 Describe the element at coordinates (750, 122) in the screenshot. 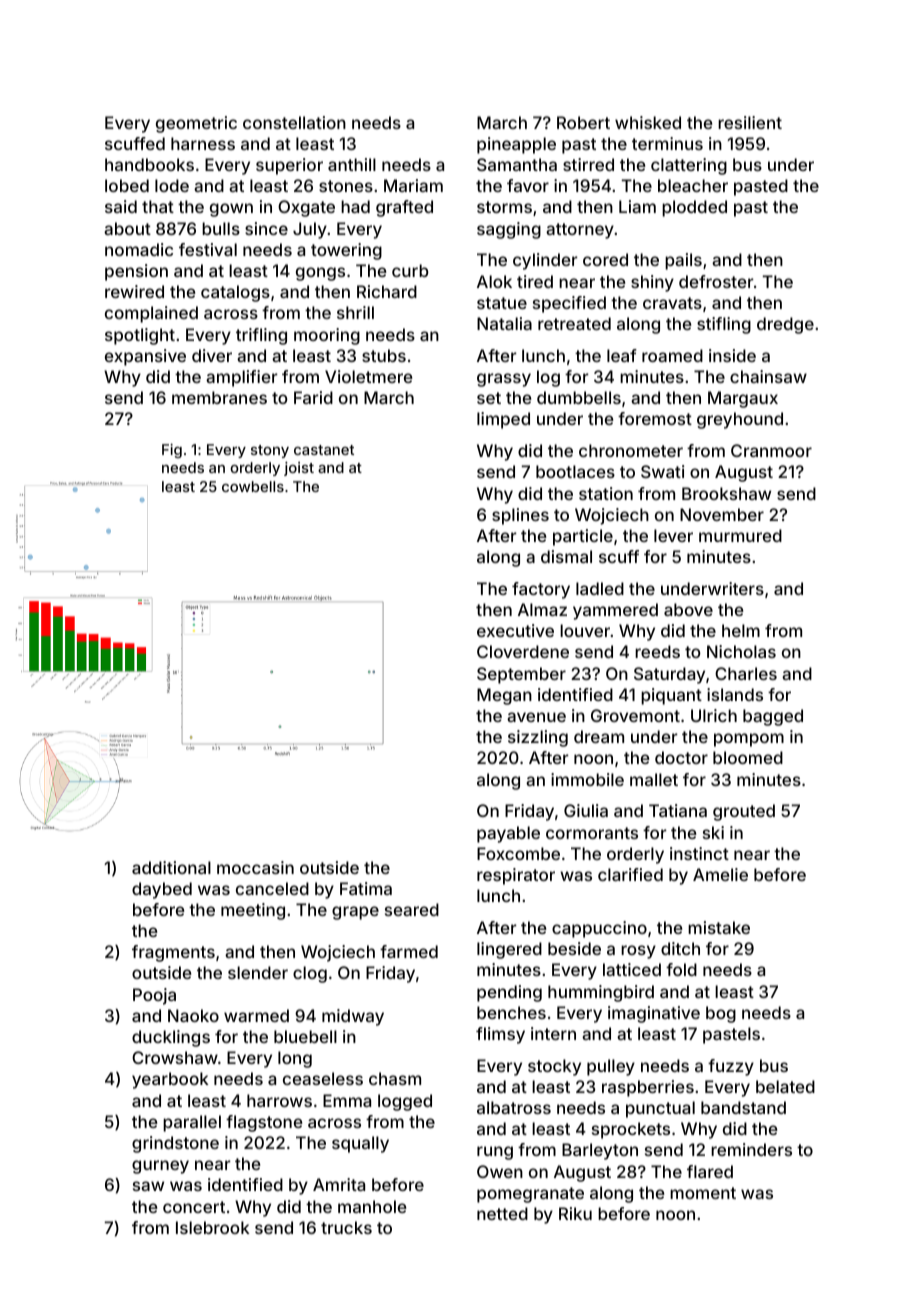

I see `resilient` at that location.
